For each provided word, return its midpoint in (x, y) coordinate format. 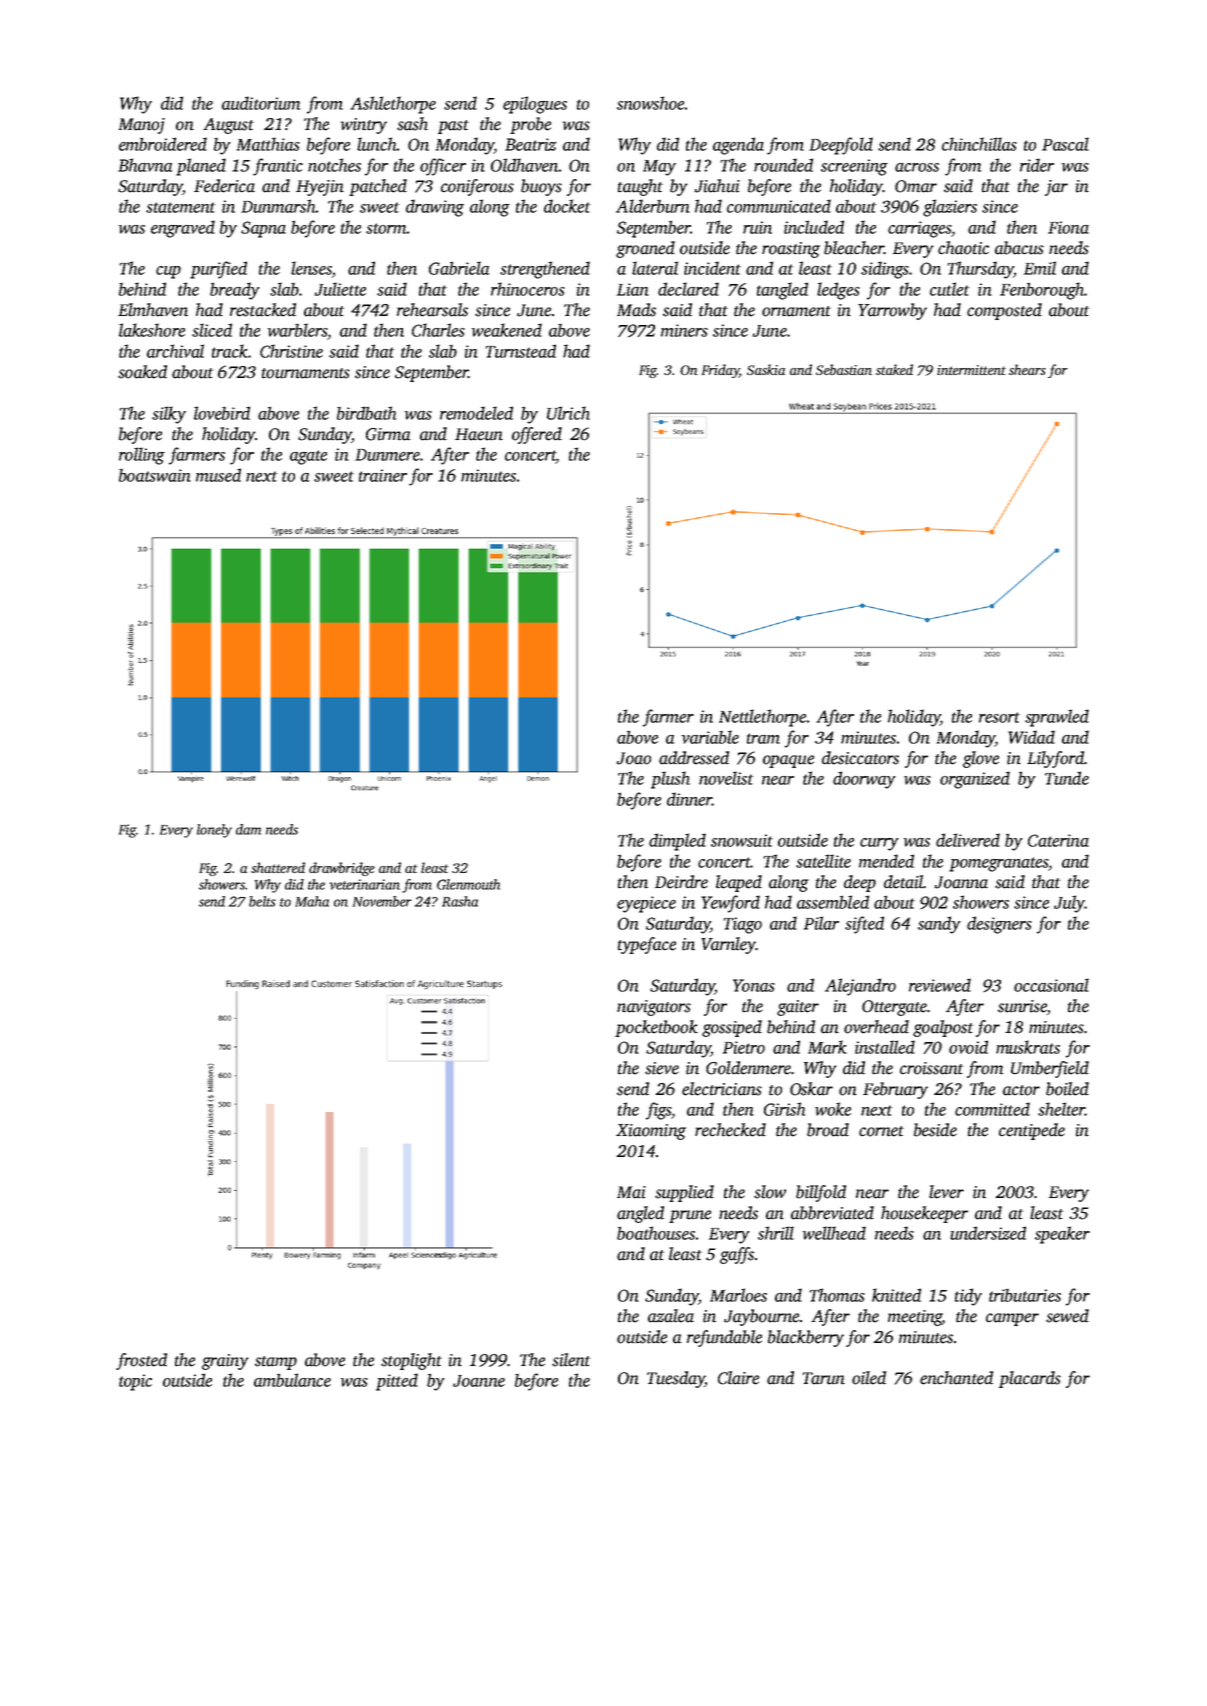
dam (248, 829)
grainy (225, 1362)
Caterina (1058, 840)
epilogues (535, 105)
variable (710, 737)
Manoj (142, 126)
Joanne (479, 1381)
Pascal (1065, 144)
